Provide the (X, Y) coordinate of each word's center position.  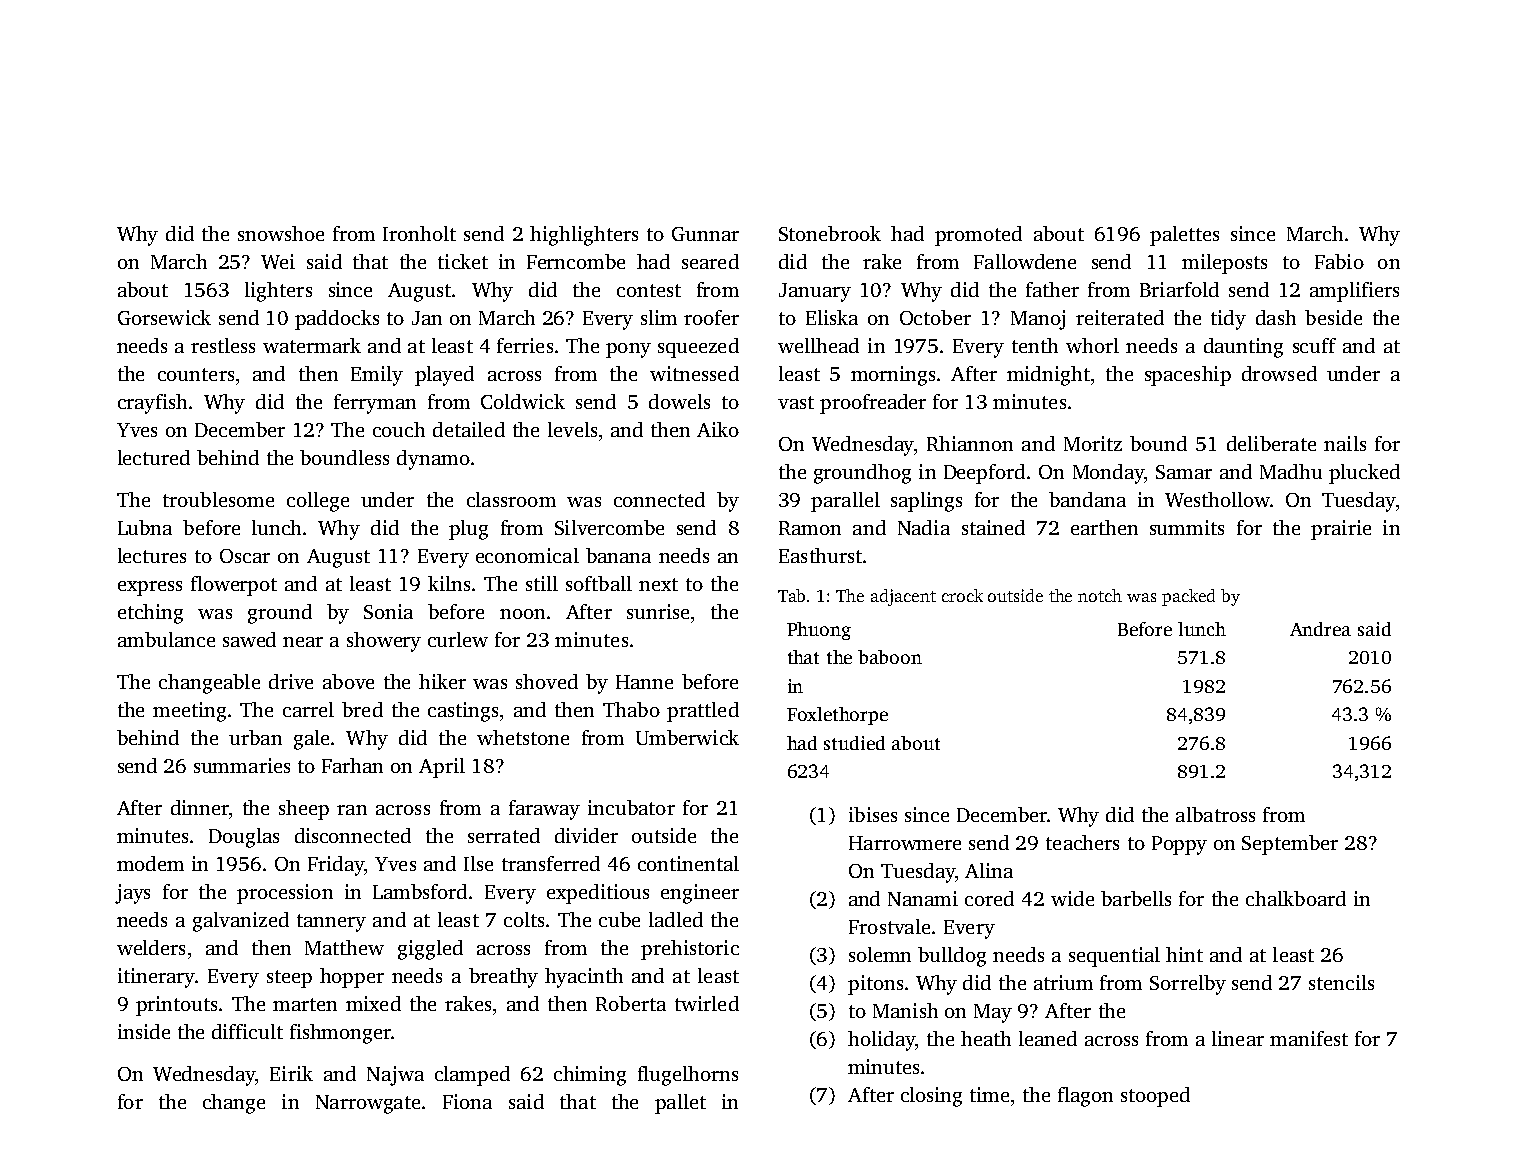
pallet (680, 1104)
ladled (676, 919)
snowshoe (281, 233)
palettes (1184, 236)
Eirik (291, 1073)
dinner (200, 807)
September (1290, 845)
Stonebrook (830, 233)
